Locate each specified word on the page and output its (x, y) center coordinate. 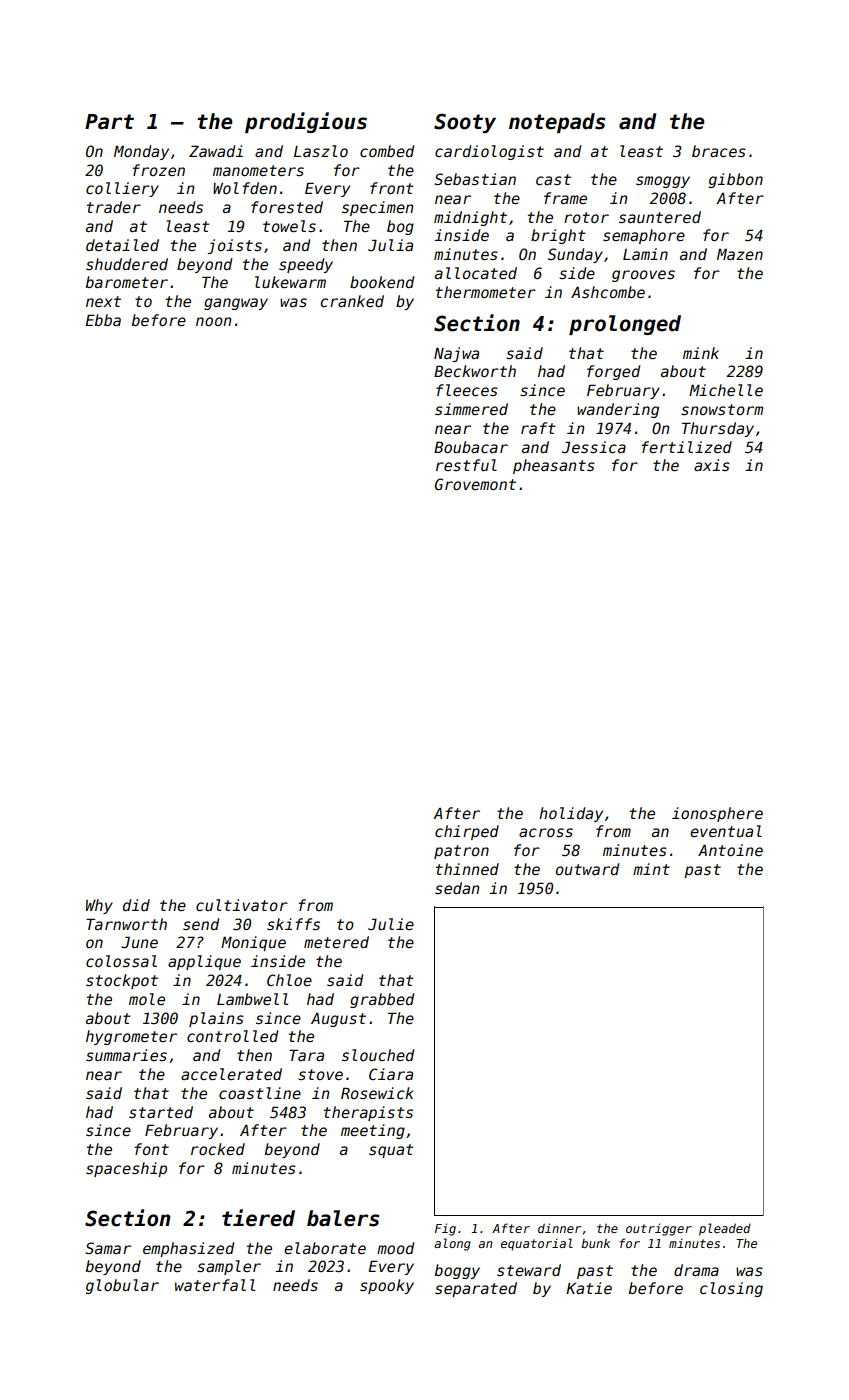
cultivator (242, 905)
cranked (352, 301)
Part (109, 122)
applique (204, 962)
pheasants (554, 466)
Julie (391, 924)
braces (719, 151)
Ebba (103, 320)
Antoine (730, 850)
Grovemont (475, 484)
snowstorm (722, 409)
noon (213, 321)
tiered (258, 1218)
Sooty (465, 123)
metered (336, 942)
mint (651, 869)
